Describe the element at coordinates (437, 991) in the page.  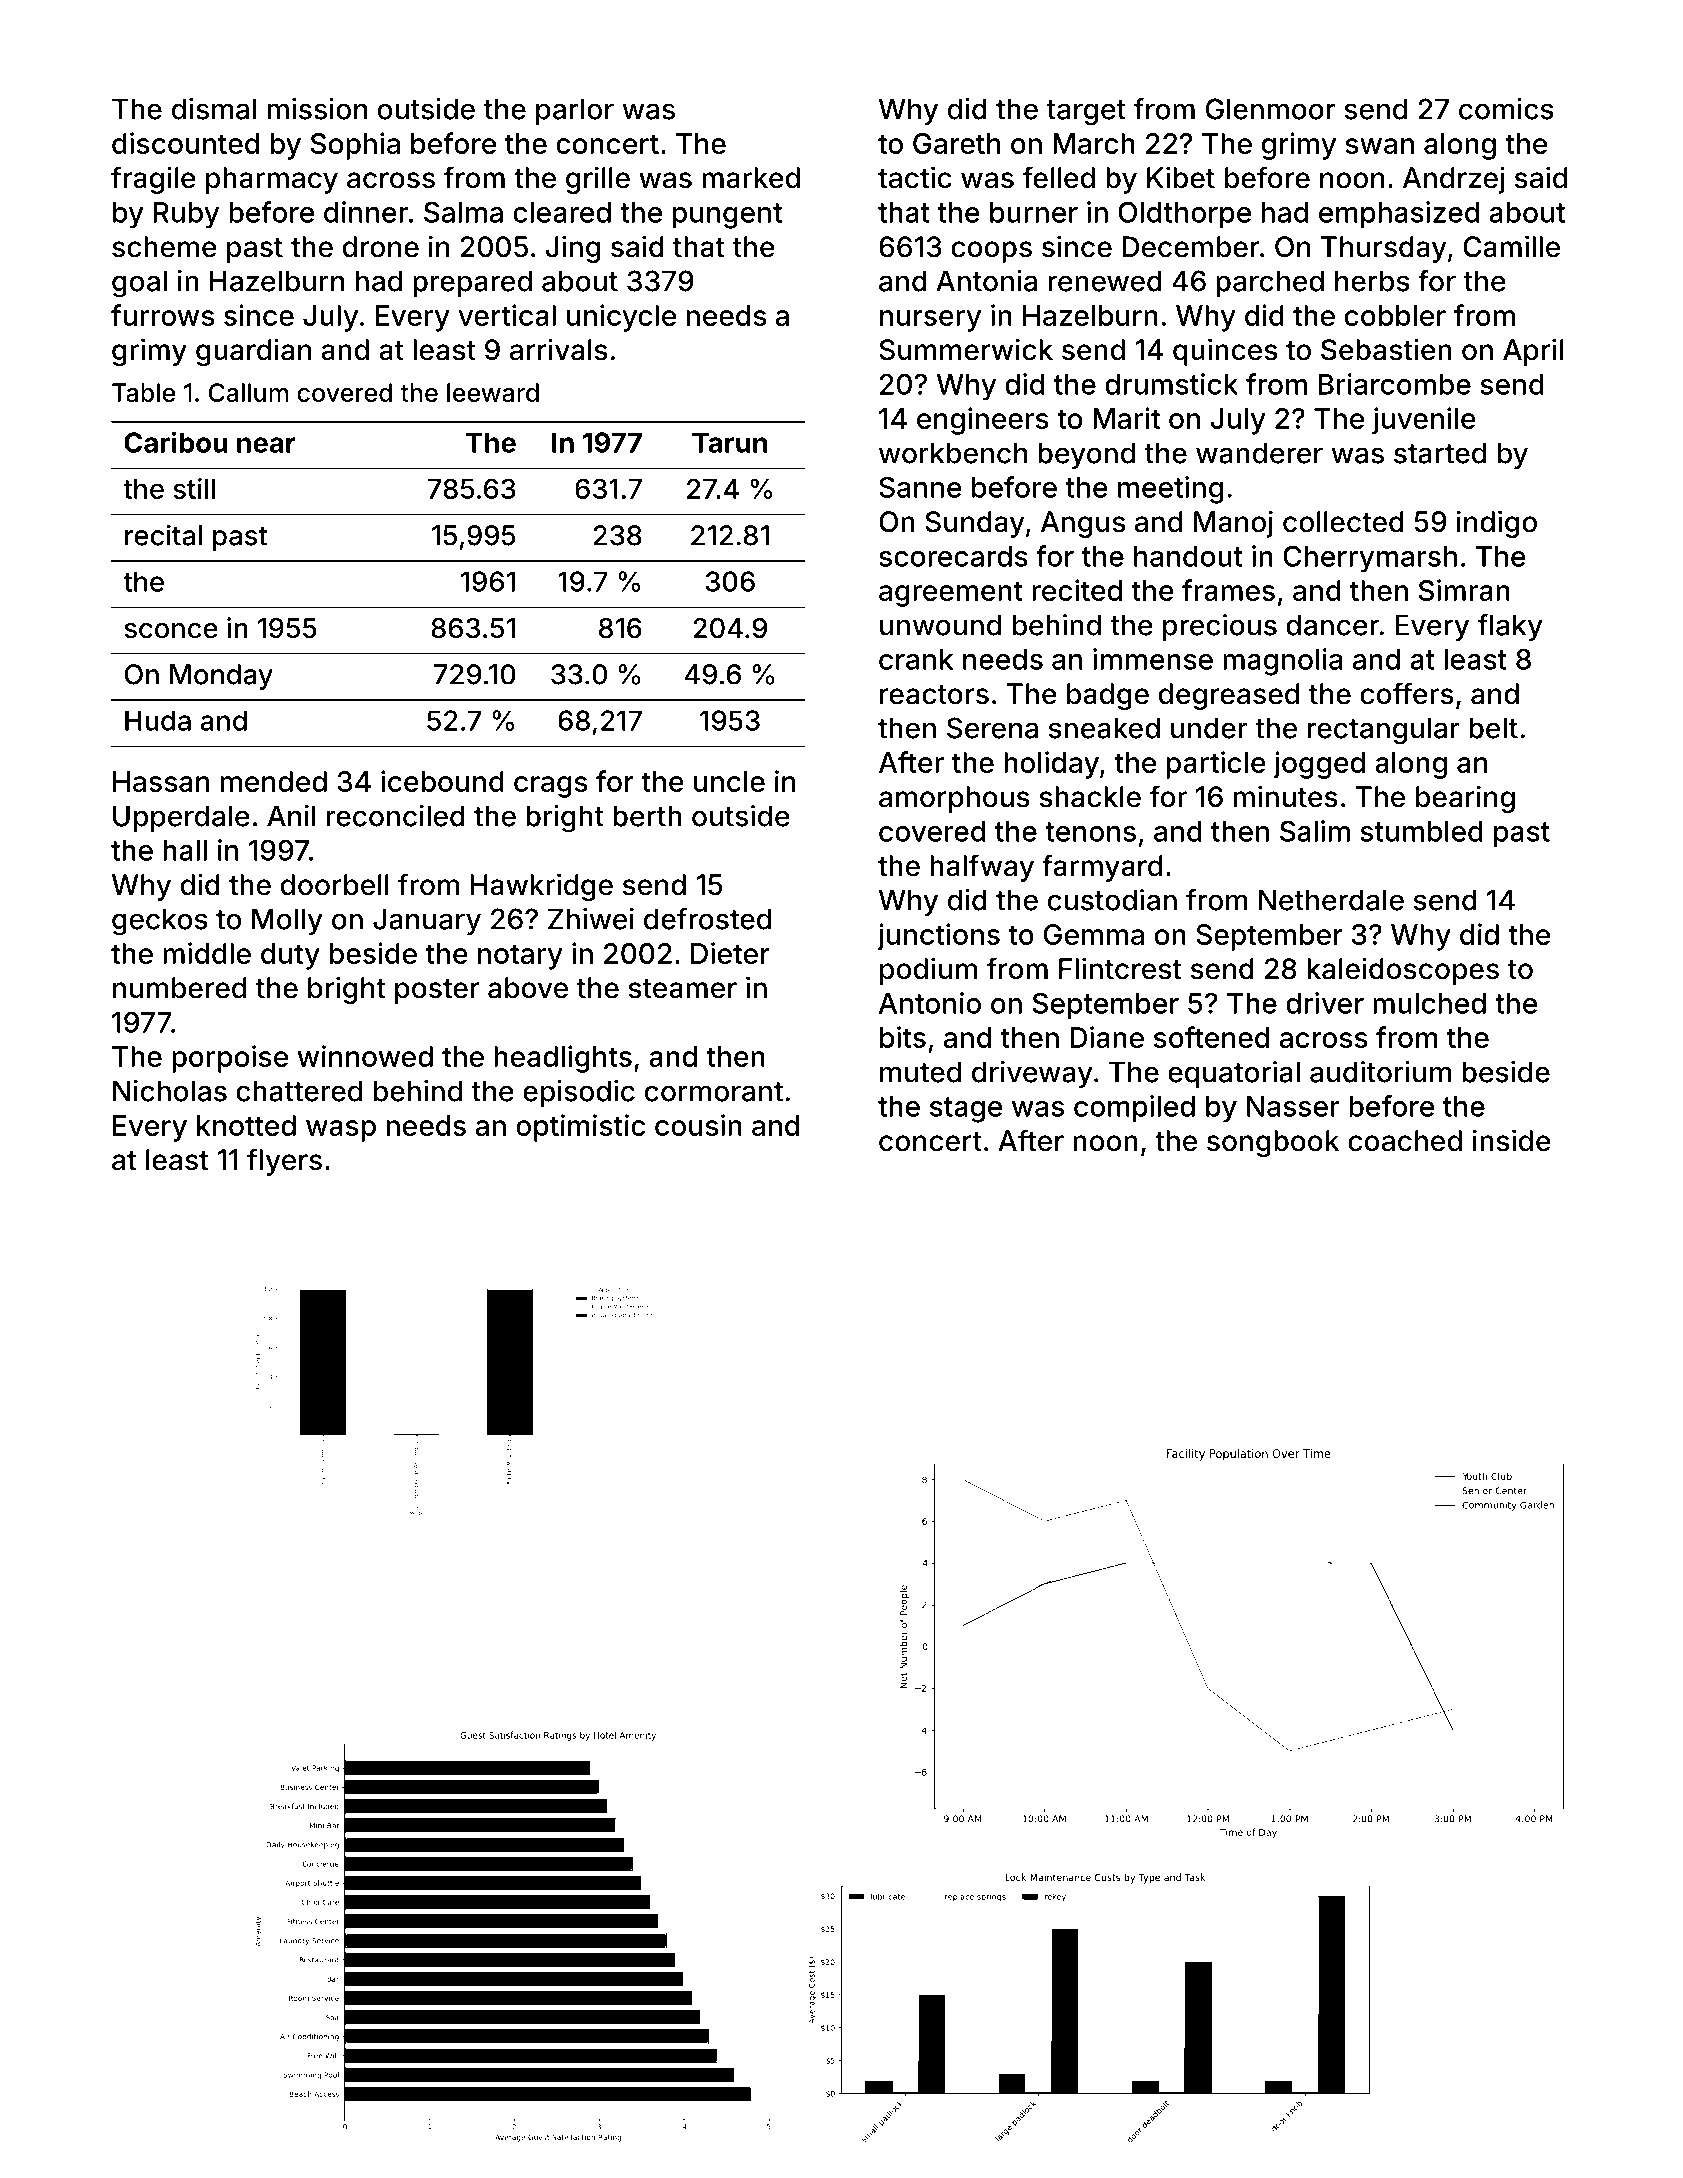
I see `poster` at that location.
